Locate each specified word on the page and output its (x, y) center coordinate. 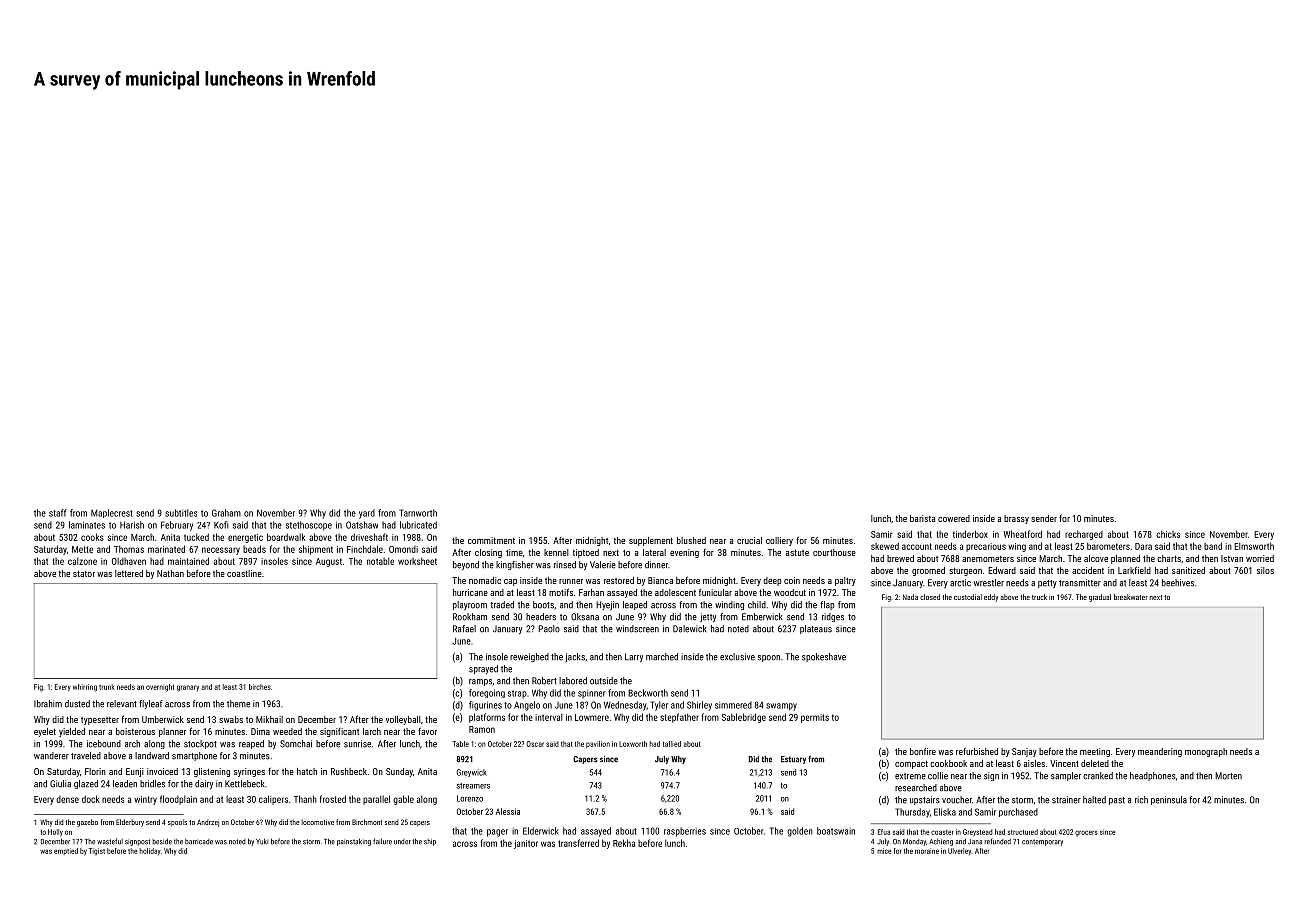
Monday (914, 842)
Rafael (464, 629)
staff (58, 513)
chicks (1168, 534)
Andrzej (208, 823)
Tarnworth (418, 513)
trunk (107, 687)
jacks (575, 657)
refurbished (977, 751)
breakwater (1130, 597)
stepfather (679, 718)
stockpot (200, 744)
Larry (634, 657)
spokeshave (824, 657)
